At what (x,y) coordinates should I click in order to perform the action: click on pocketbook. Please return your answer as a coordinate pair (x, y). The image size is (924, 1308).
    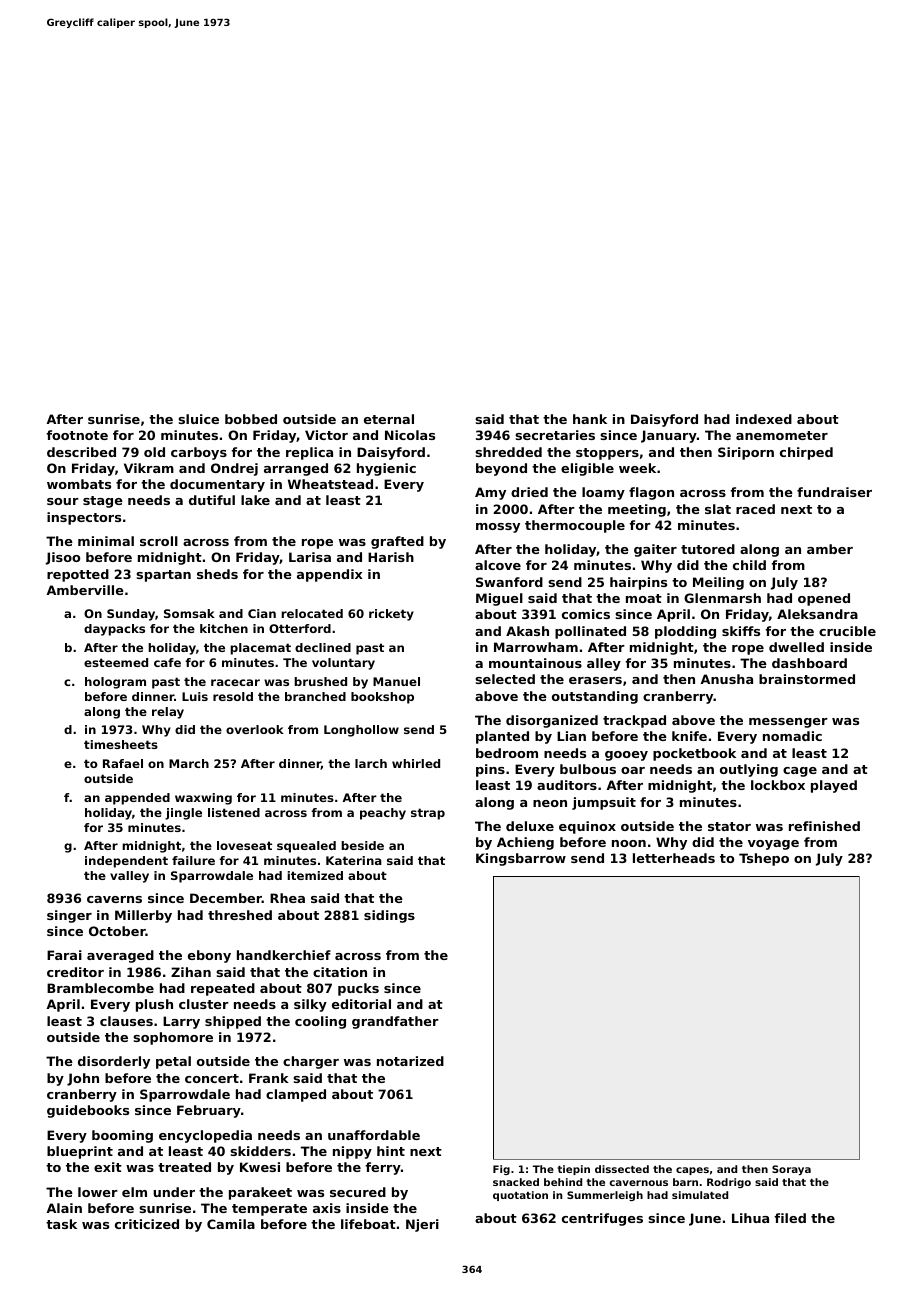
    Looking at the image, I should click on (694, 754).
